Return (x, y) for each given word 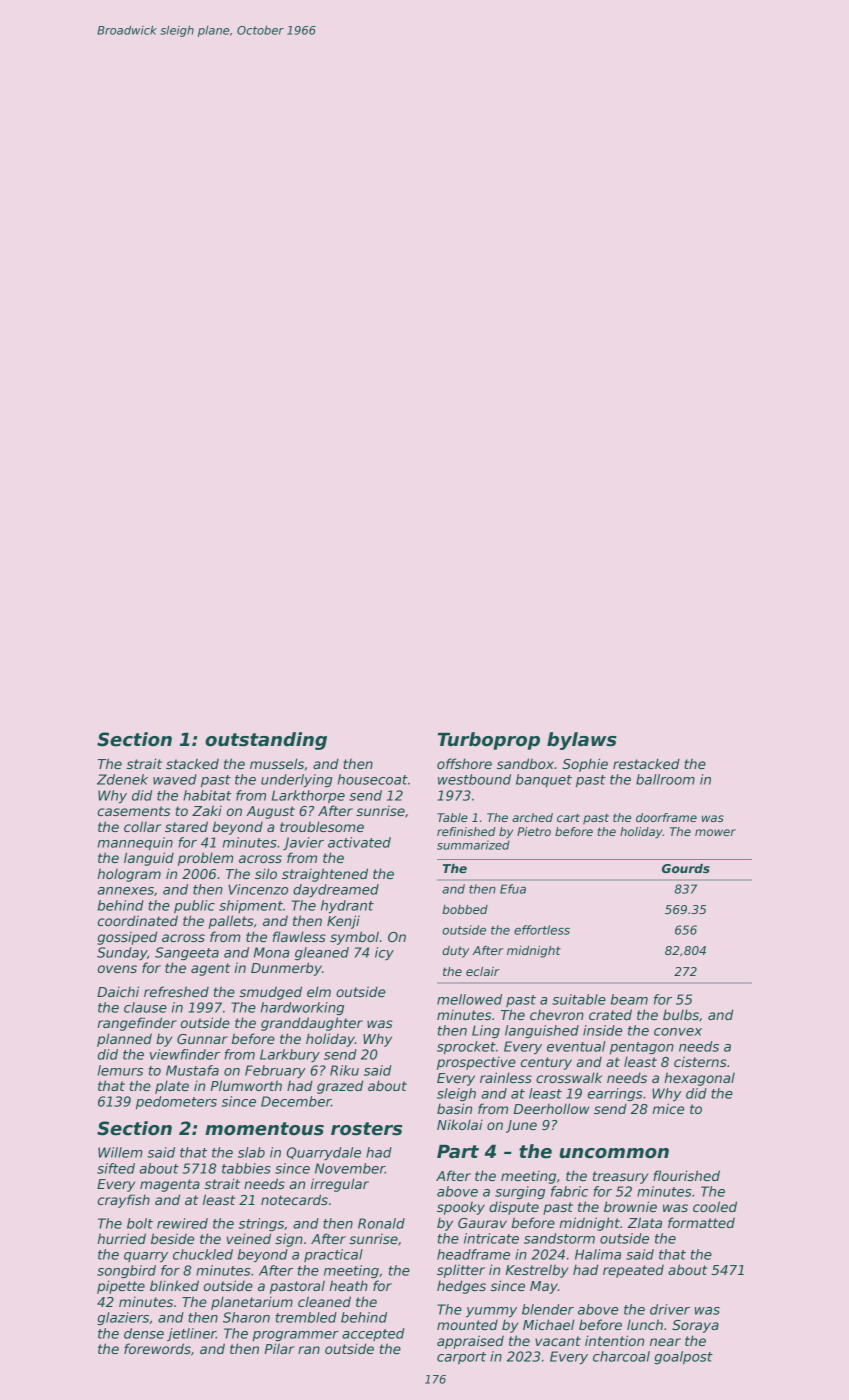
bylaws (582, 741)
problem (206, 859)
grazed (340, 1087)
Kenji (343, 922)
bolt (140, 1223)
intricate (491, 1238)
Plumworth (246, 1085)
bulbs (681, 1014)
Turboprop (489, 741)
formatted (701, 1222)
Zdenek (122, 779)
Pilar (279, 1348)
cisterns (700, 1061)
